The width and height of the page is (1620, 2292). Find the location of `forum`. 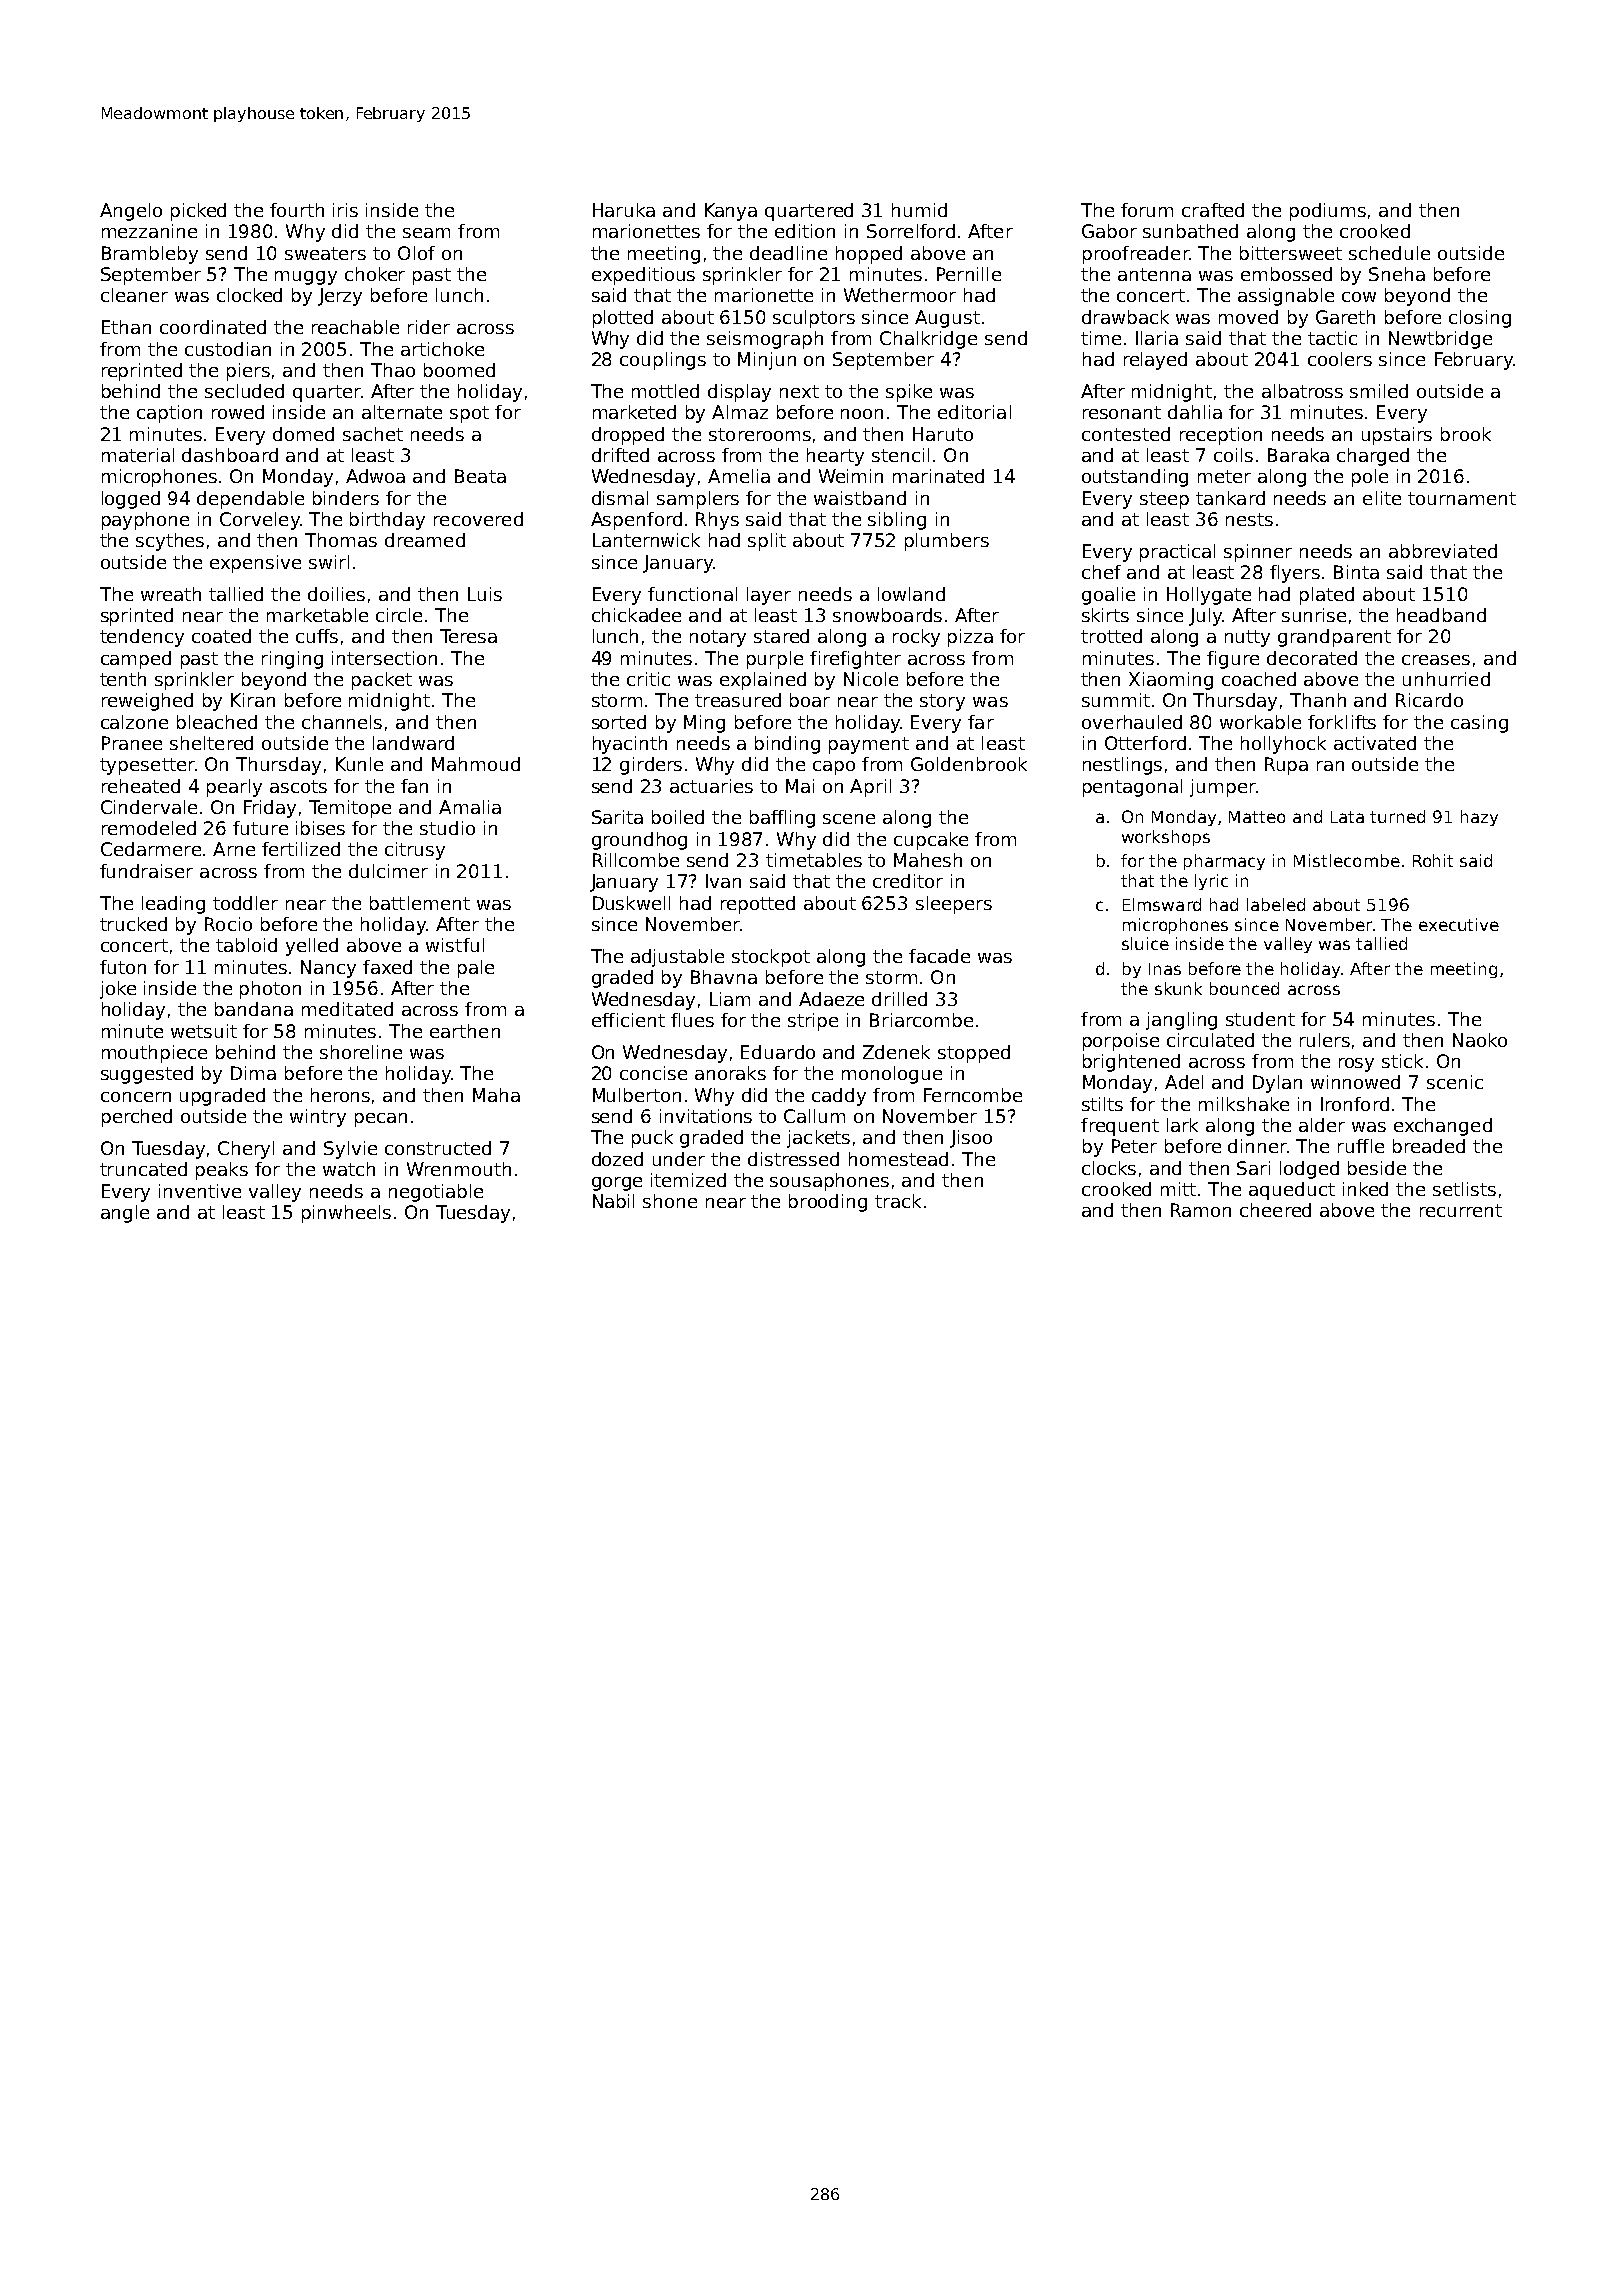

forum is located at coordinates (1147, 210).
